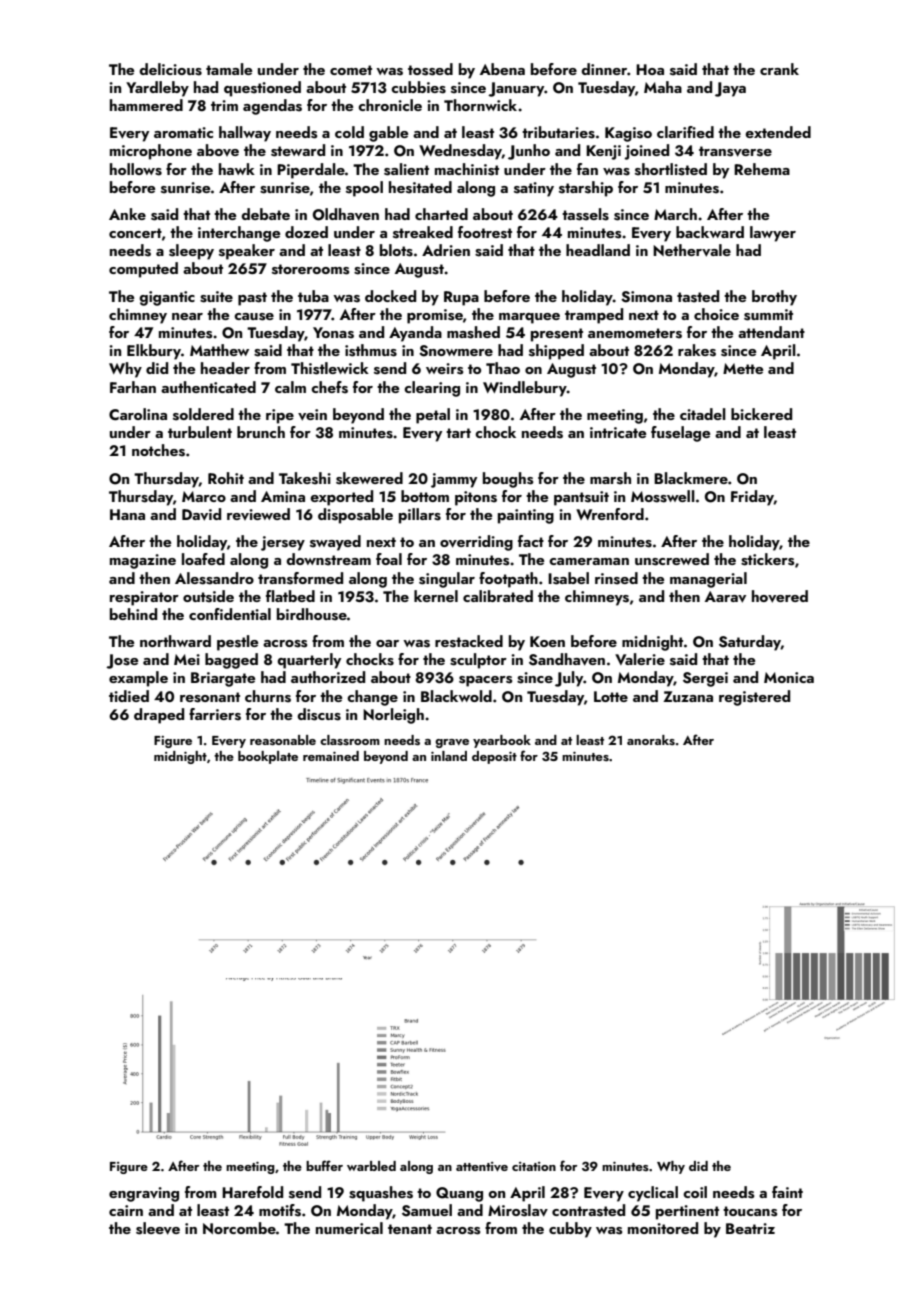 The image size is (924, 1308). Describe the element at coordinates (230, 614) in the screenshot. I see `confidential` at that location.
